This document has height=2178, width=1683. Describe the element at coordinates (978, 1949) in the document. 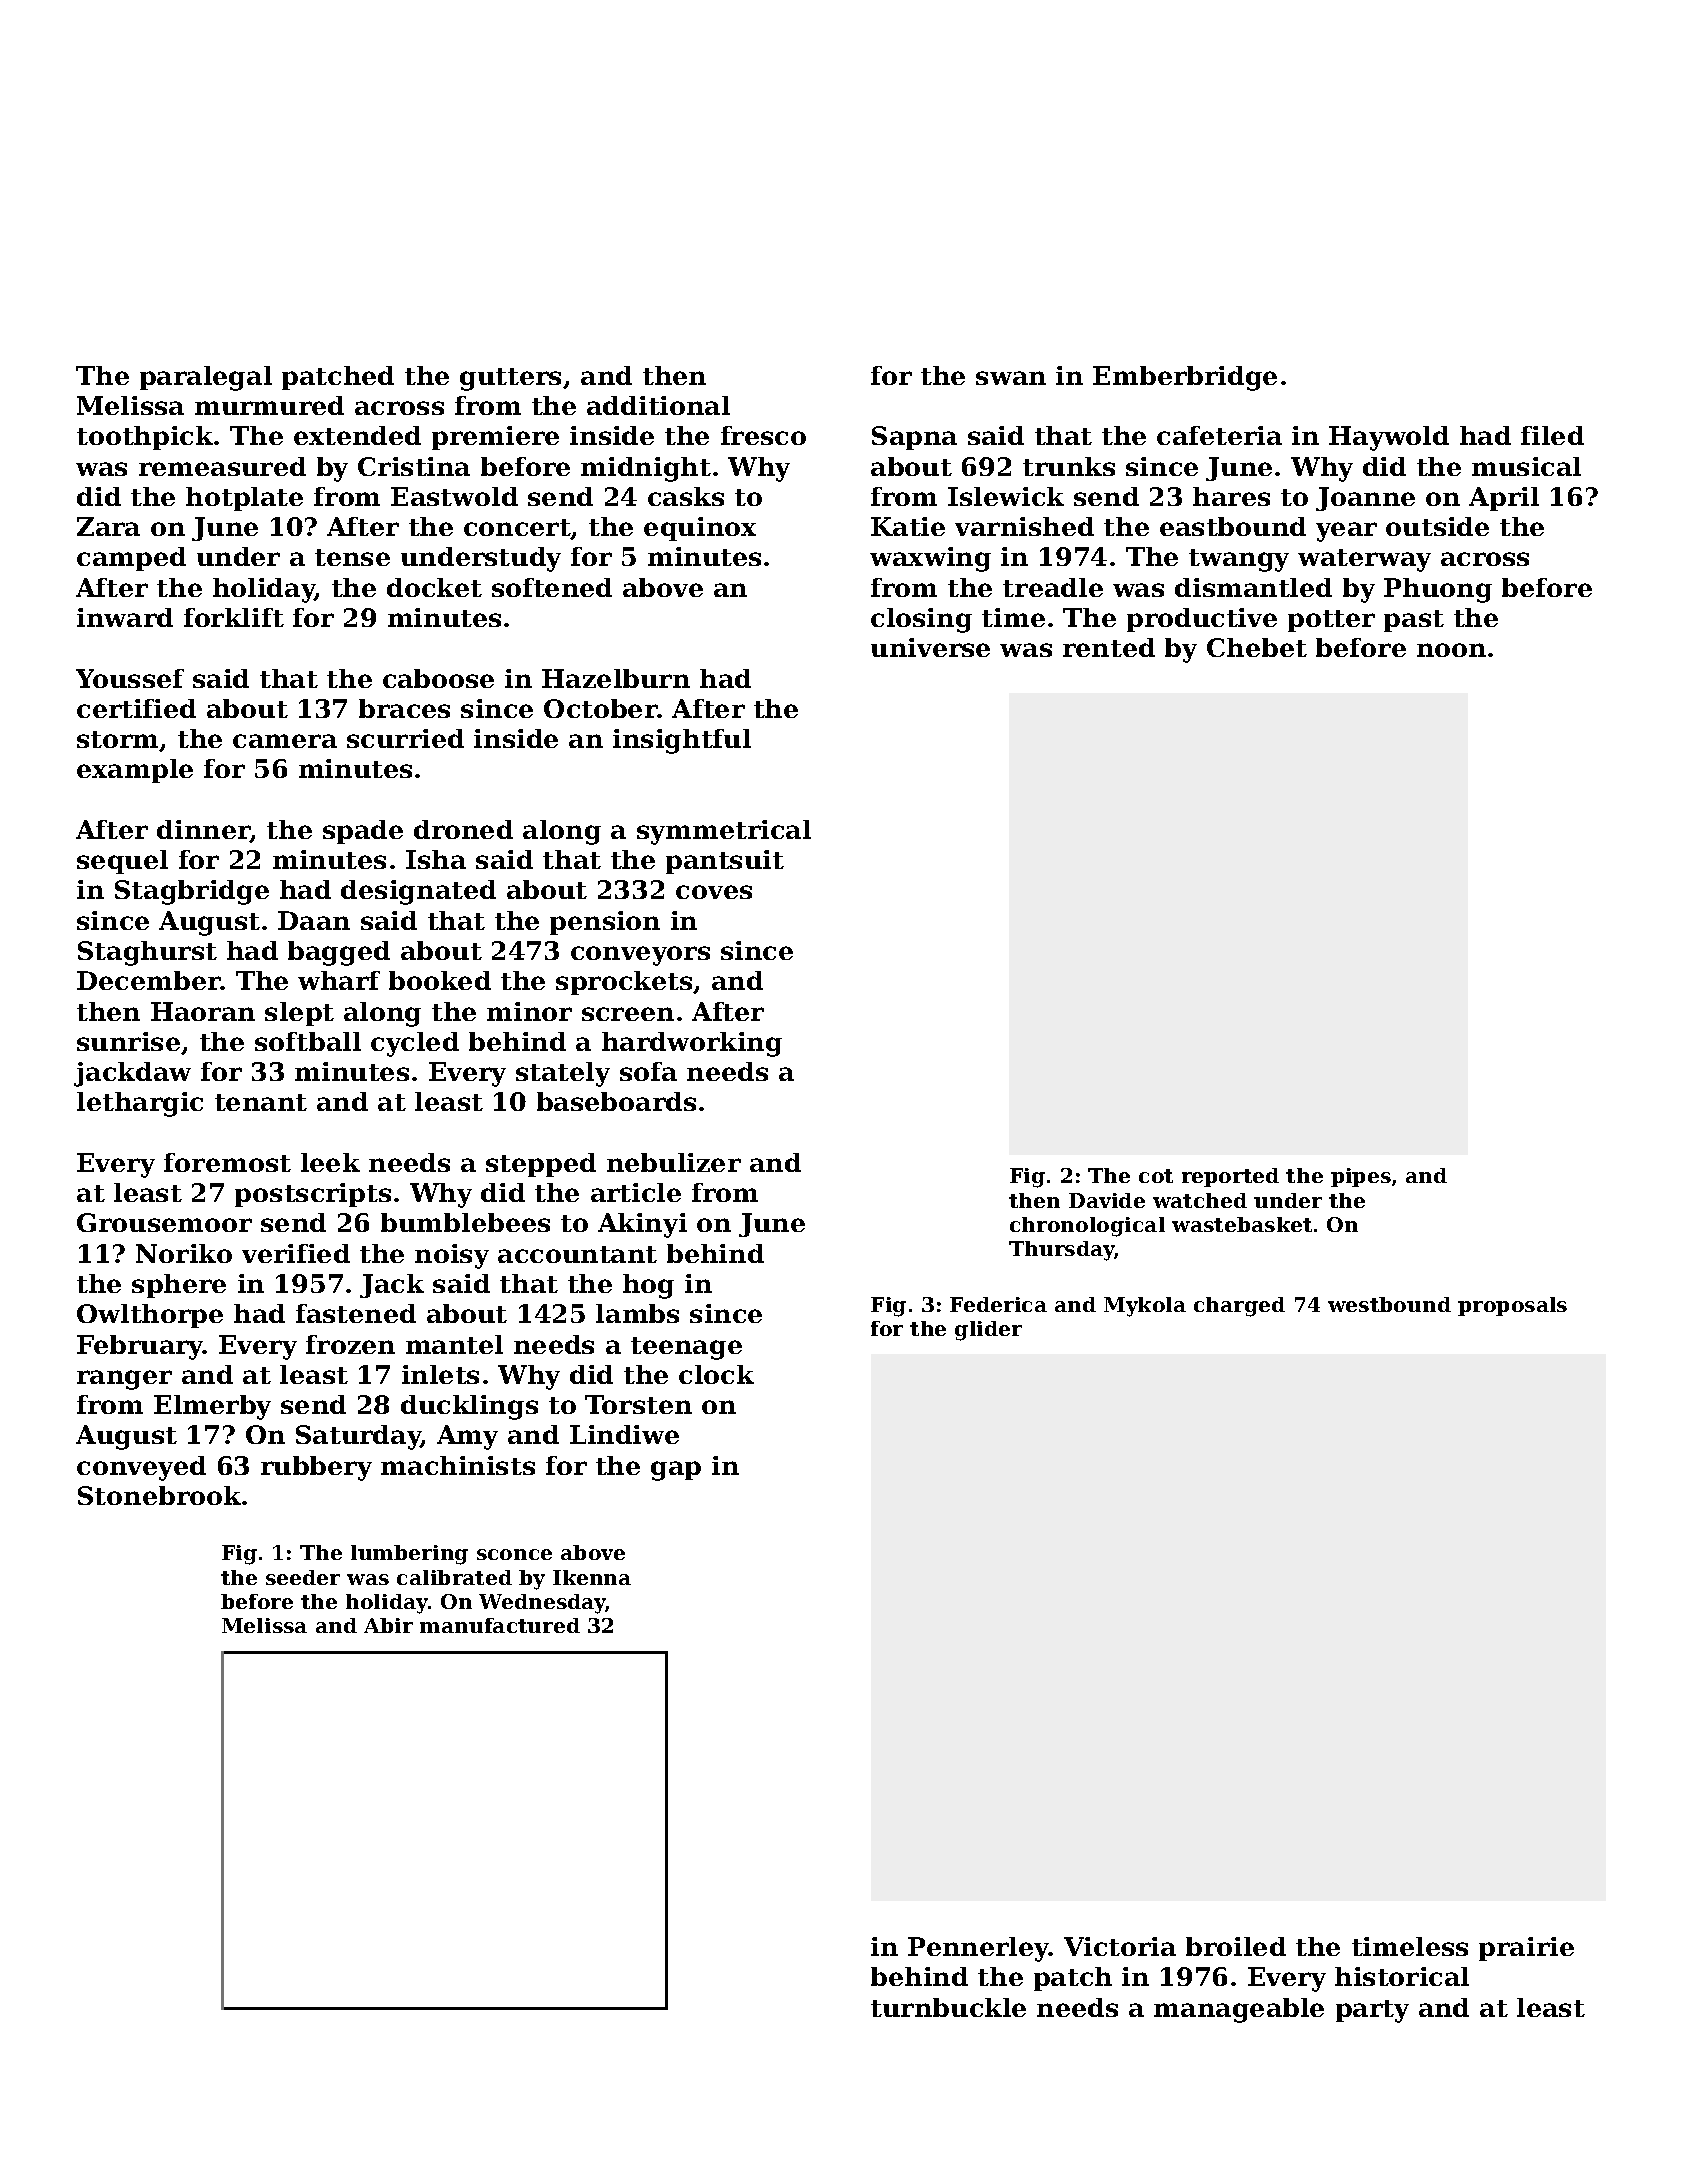

I see `Pennerley` at that location.
